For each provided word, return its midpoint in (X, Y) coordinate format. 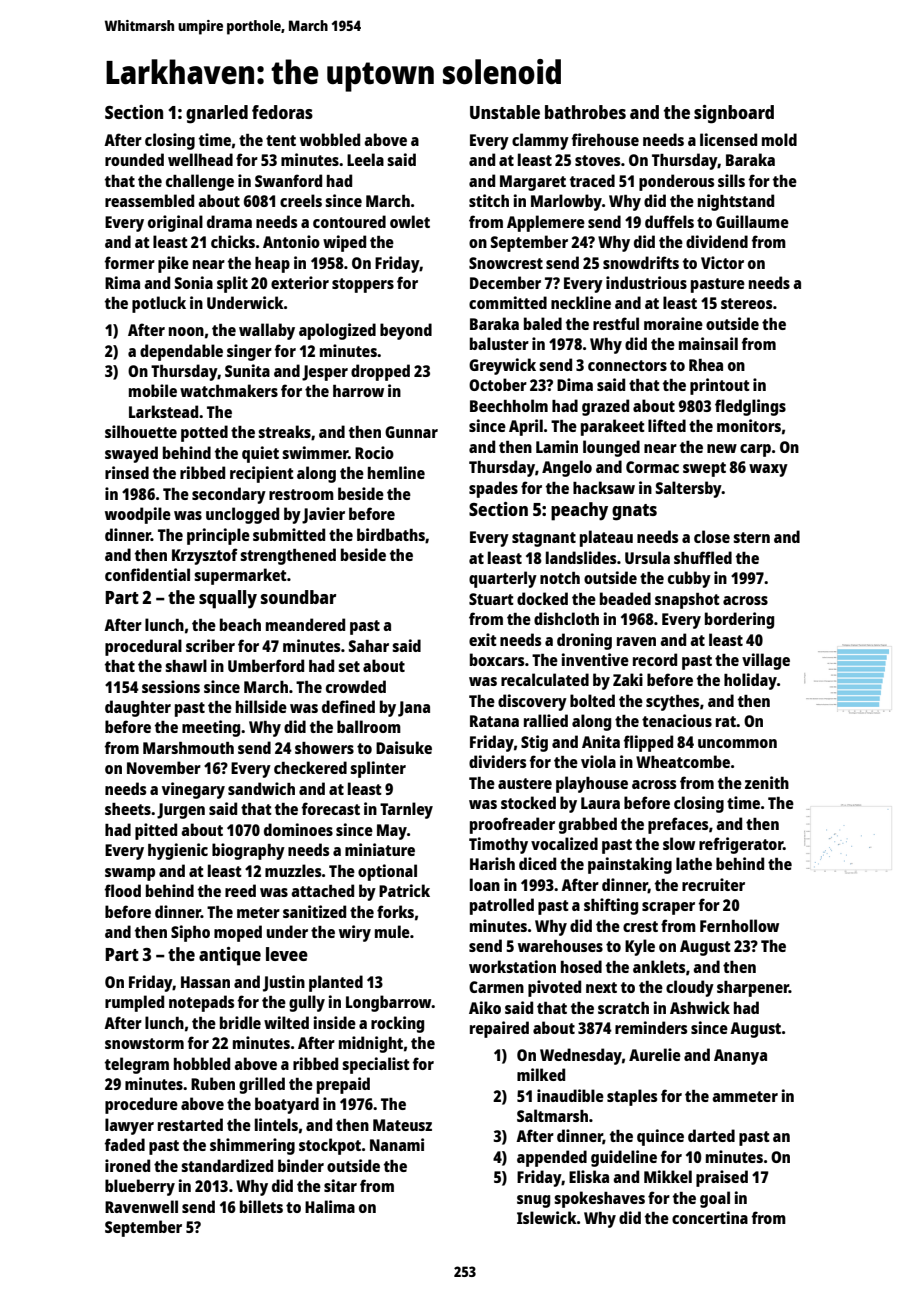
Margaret (533, 183)
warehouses (560, 946)
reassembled (149, 200)
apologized (337, 331)
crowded (356, 686)
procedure (141, 1105)
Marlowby (566, 202)
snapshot (687, 601)
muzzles (293, 870)
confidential (147, 574)
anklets (659, 966)
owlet (410, 221)
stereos (746, 303)
